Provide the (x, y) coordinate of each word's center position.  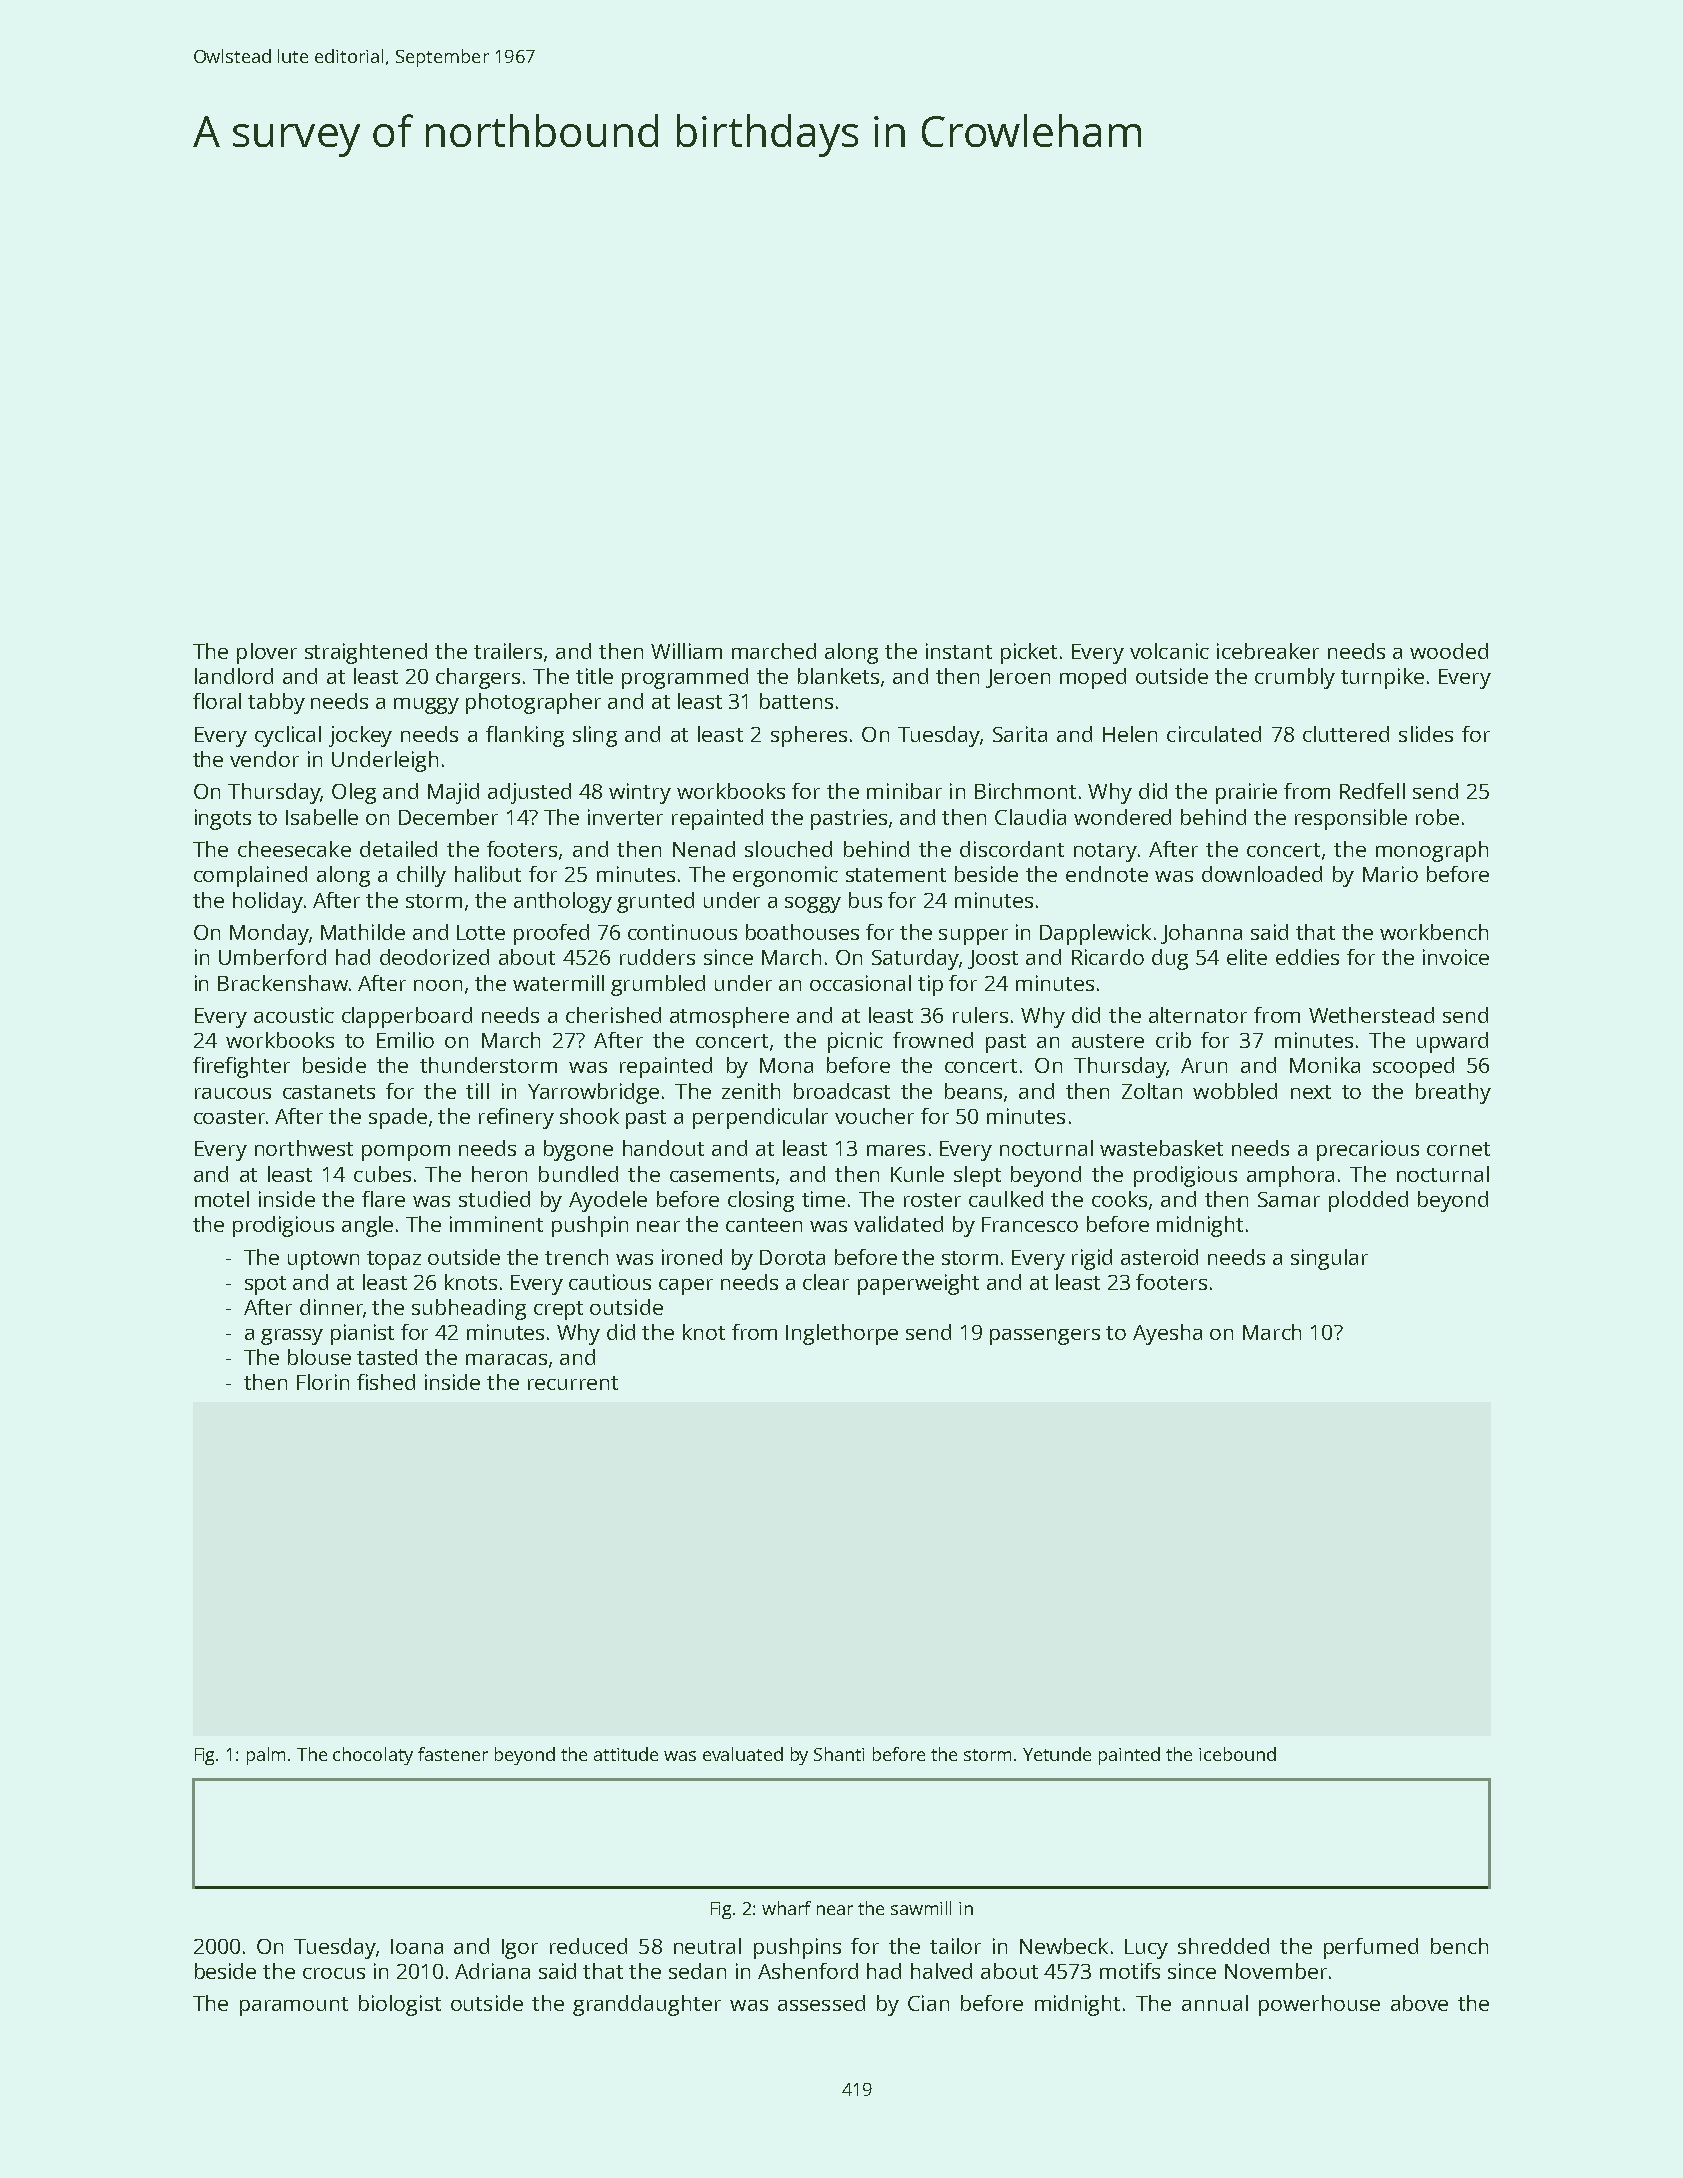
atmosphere (729, 1017)
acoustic (294, 1015)
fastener (453, 1754)
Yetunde (1057, 1754)
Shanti (839, 1754)
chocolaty (373, 1756)
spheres (809, 736)
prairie (1246, 793)
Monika (1325, 1065)
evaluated (743, 1754)
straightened (366, 653)
